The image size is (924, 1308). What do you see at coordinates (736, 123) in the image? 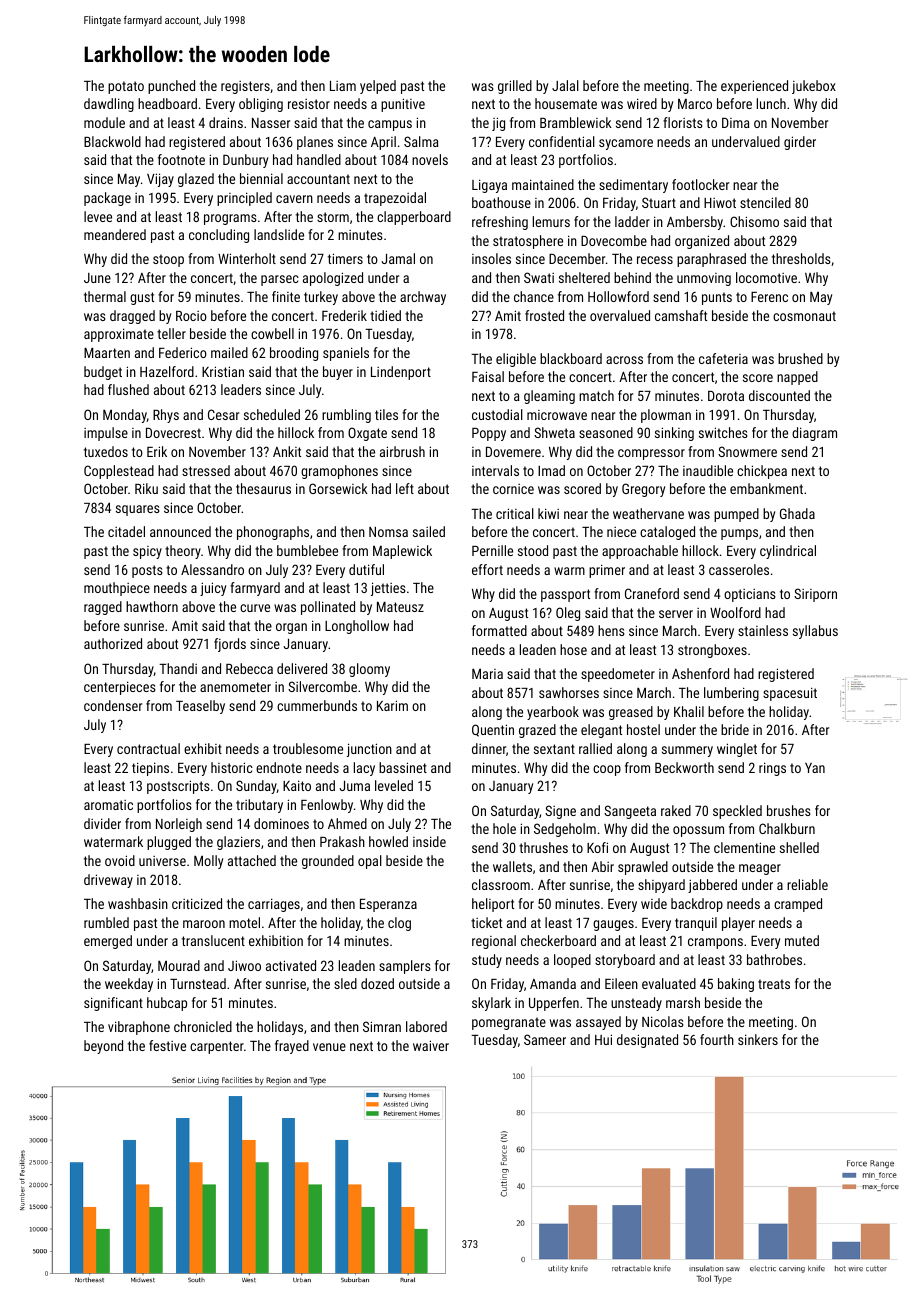
I see `Dima` at bounding box center [736, 123].
